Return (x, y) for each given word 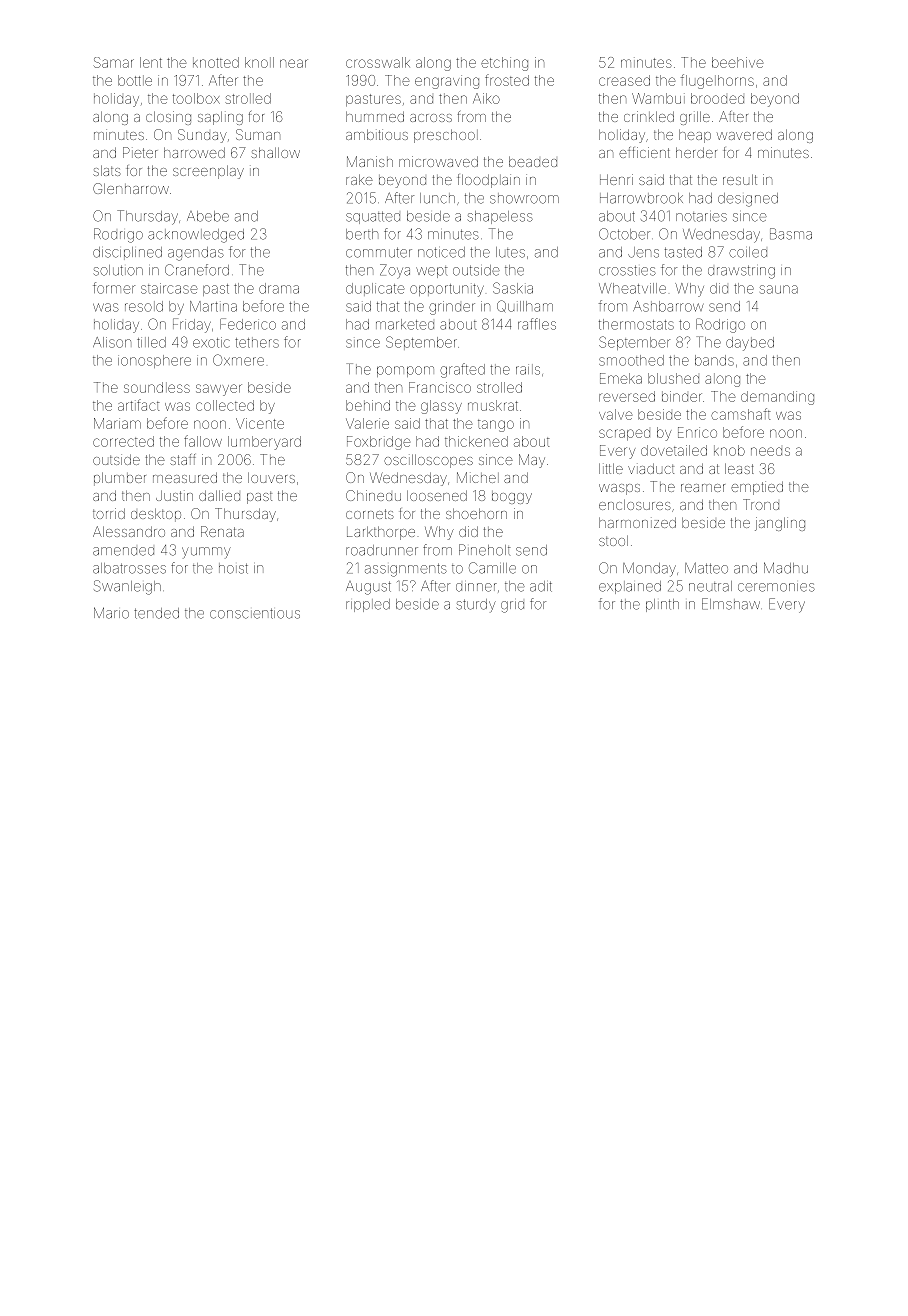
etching (504, 64)
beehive (737, 62)
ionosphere (154, 361)
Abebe (208, 216)
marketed (405, 324)
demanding (777, 398)
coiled (748, 252)
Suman (258, 134)
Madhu (786, 568)
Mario (111, 613)
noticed (441, 252)
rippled (368, 605)
